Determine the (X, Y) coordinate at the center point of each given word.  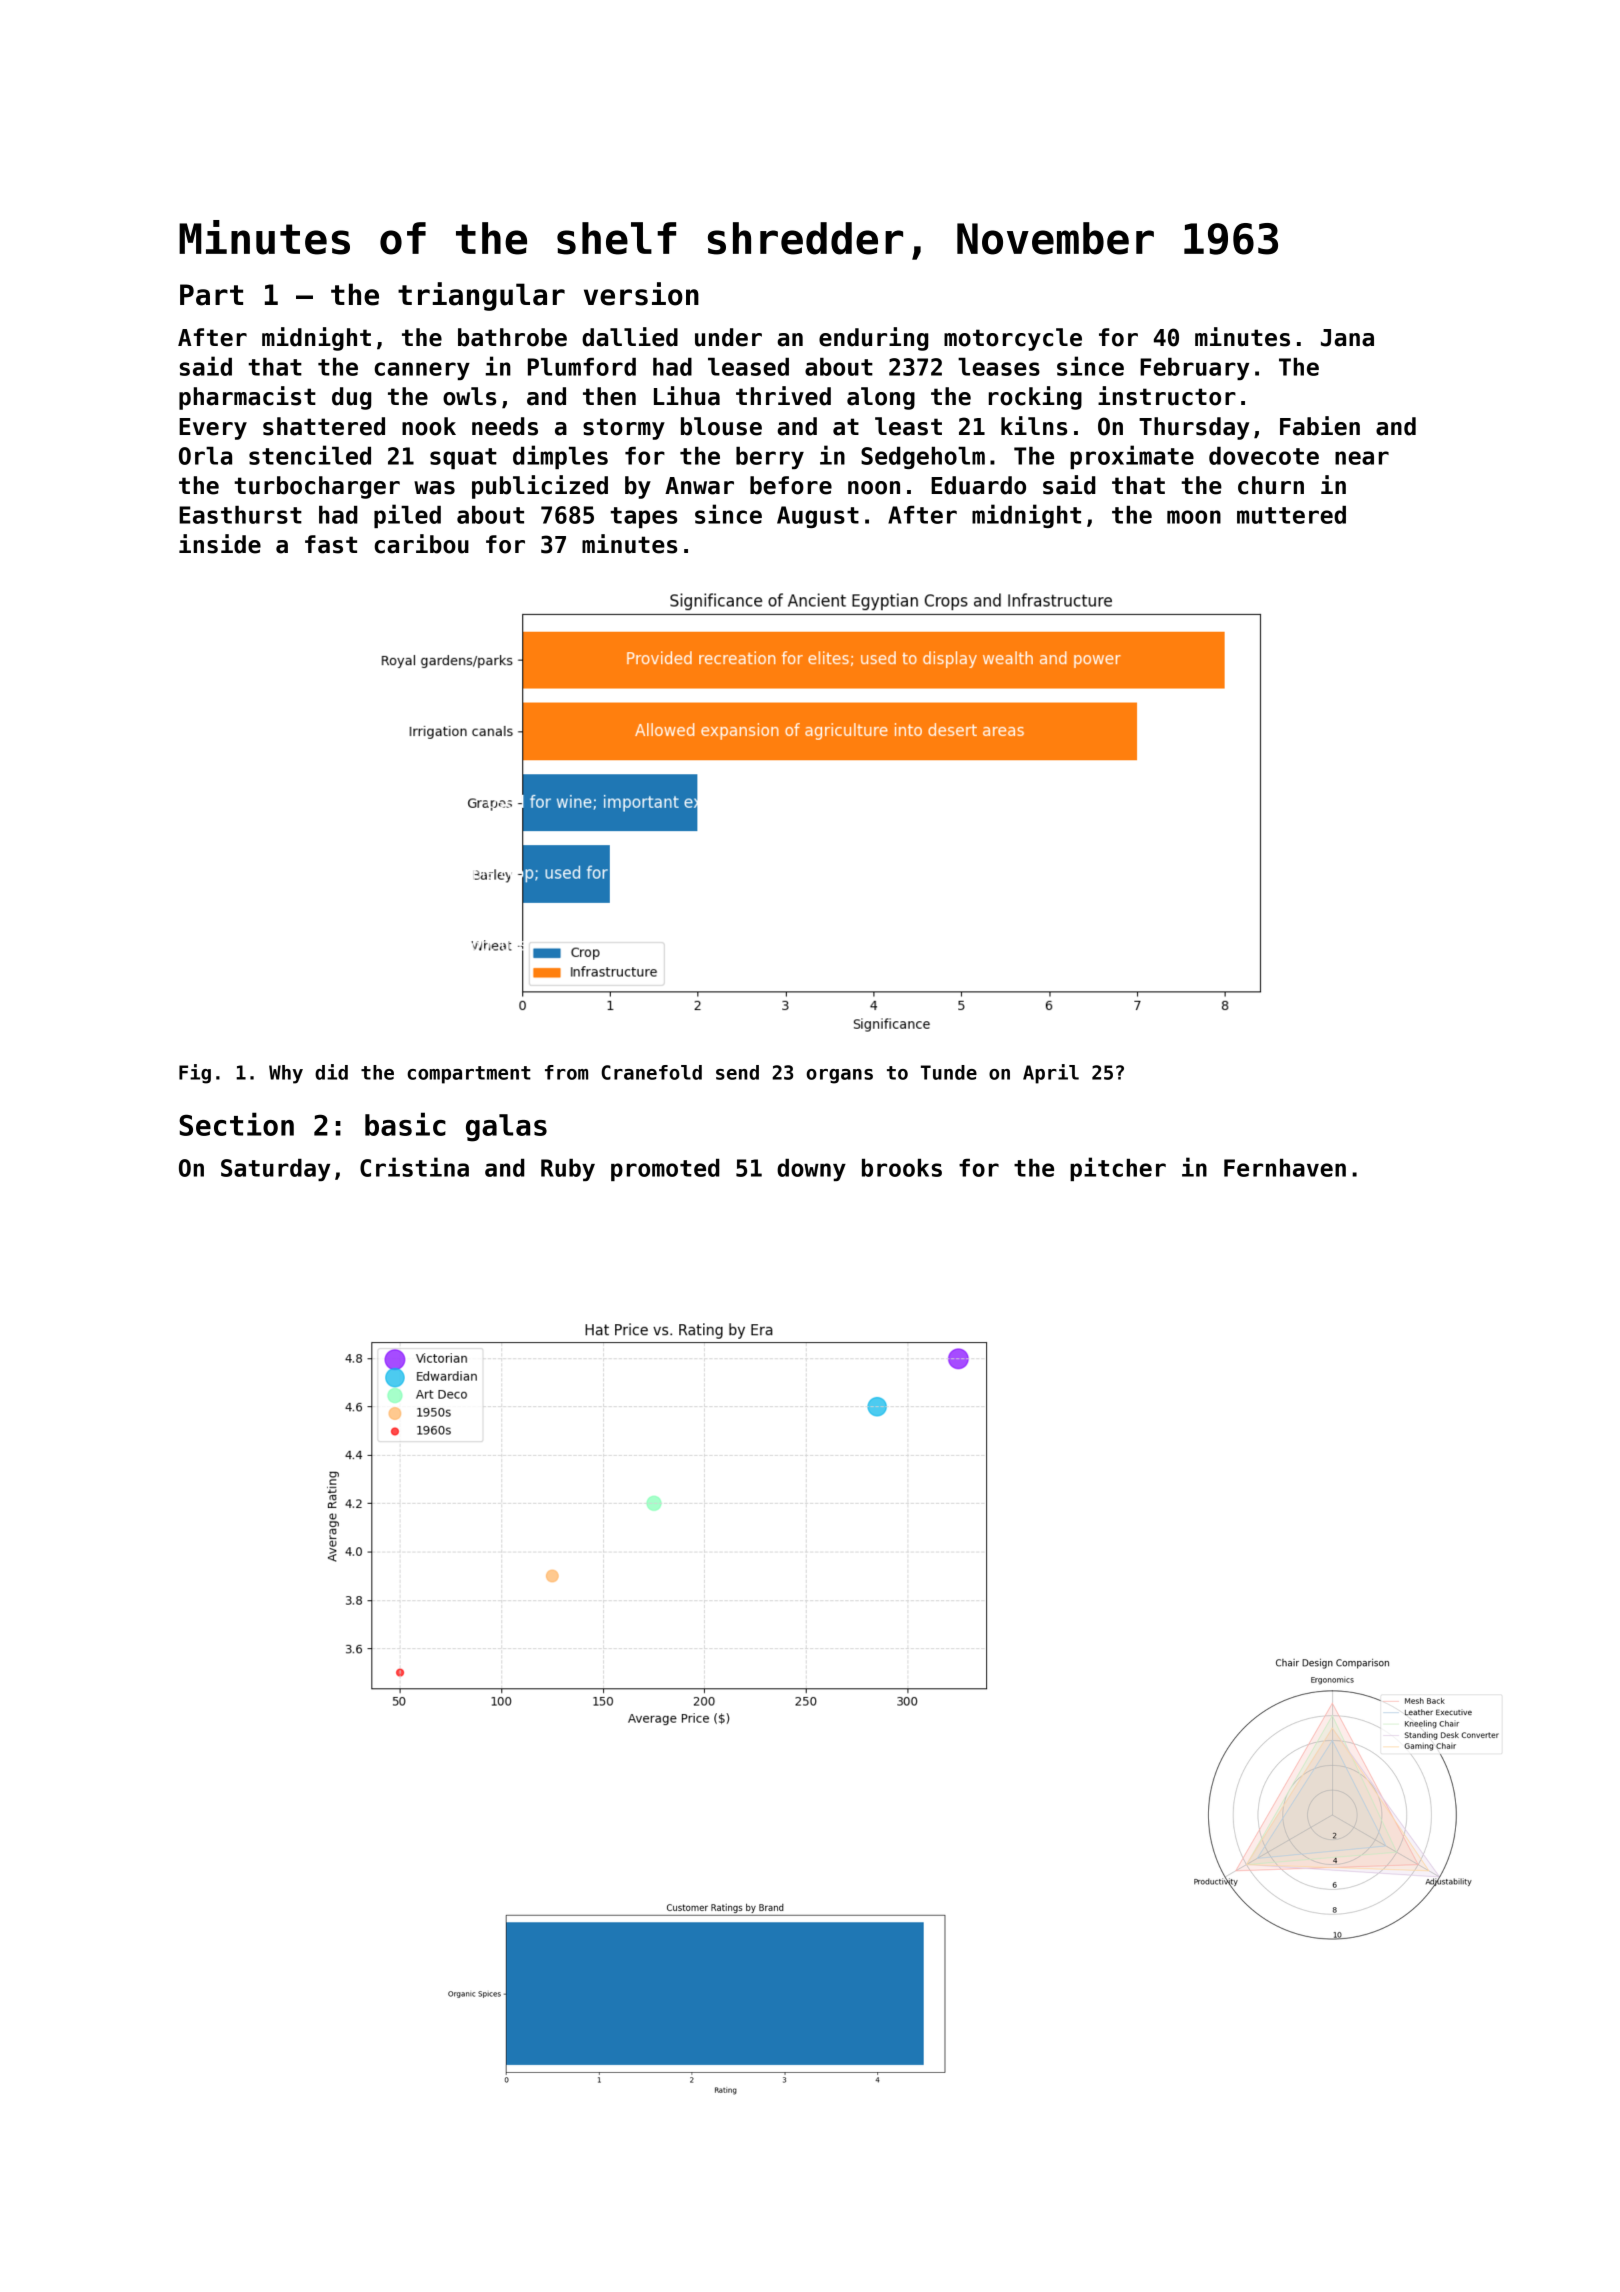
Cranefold (651, 1072)
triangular (481, 296)
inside (220, 544)
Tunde (949, 1072)
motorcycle (1013, 339)
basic (405, 1124)
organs (839, 1076)
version (641, 294)
